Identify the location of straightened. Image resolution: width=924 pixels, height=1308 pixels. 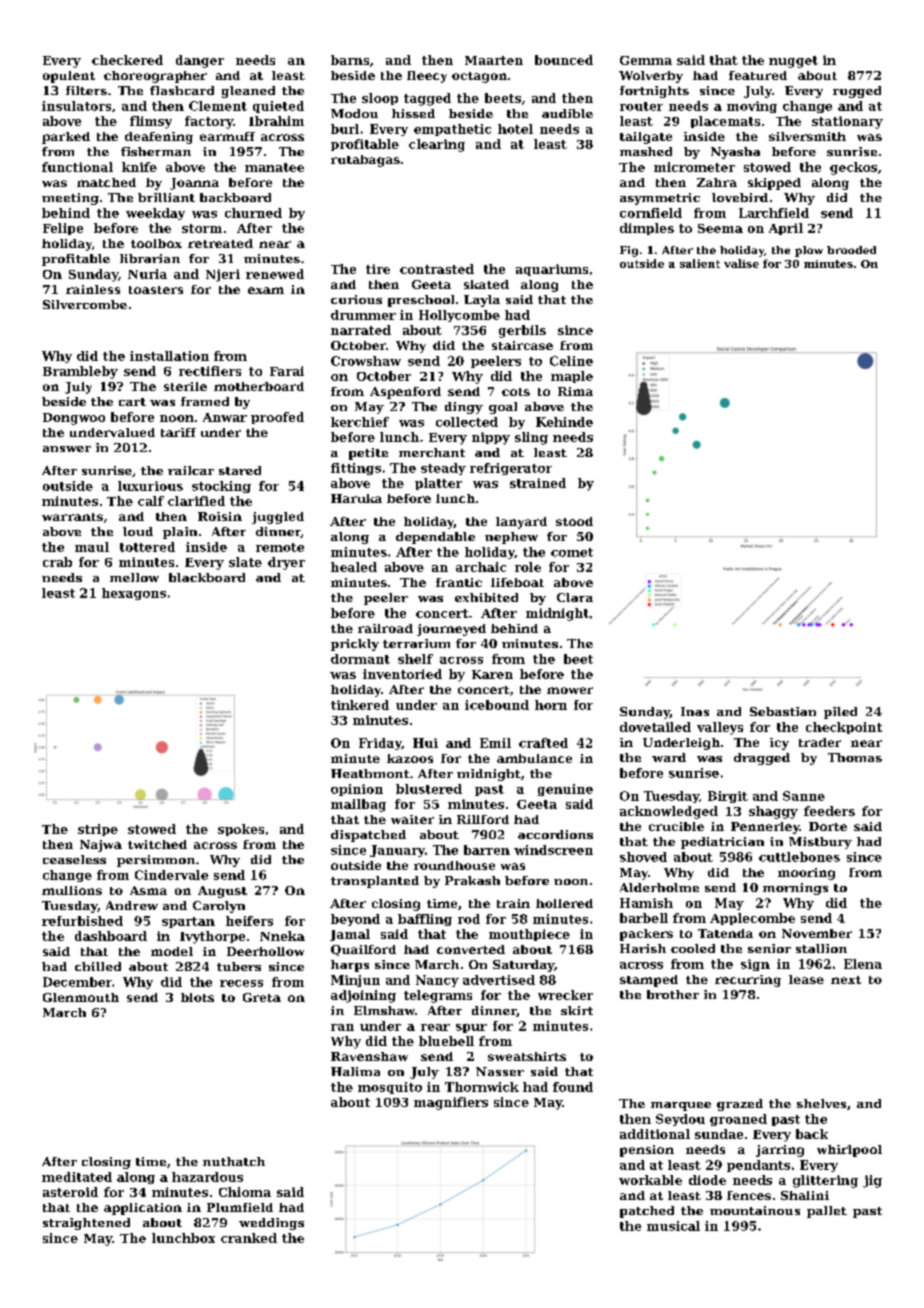
(86, 1224).
